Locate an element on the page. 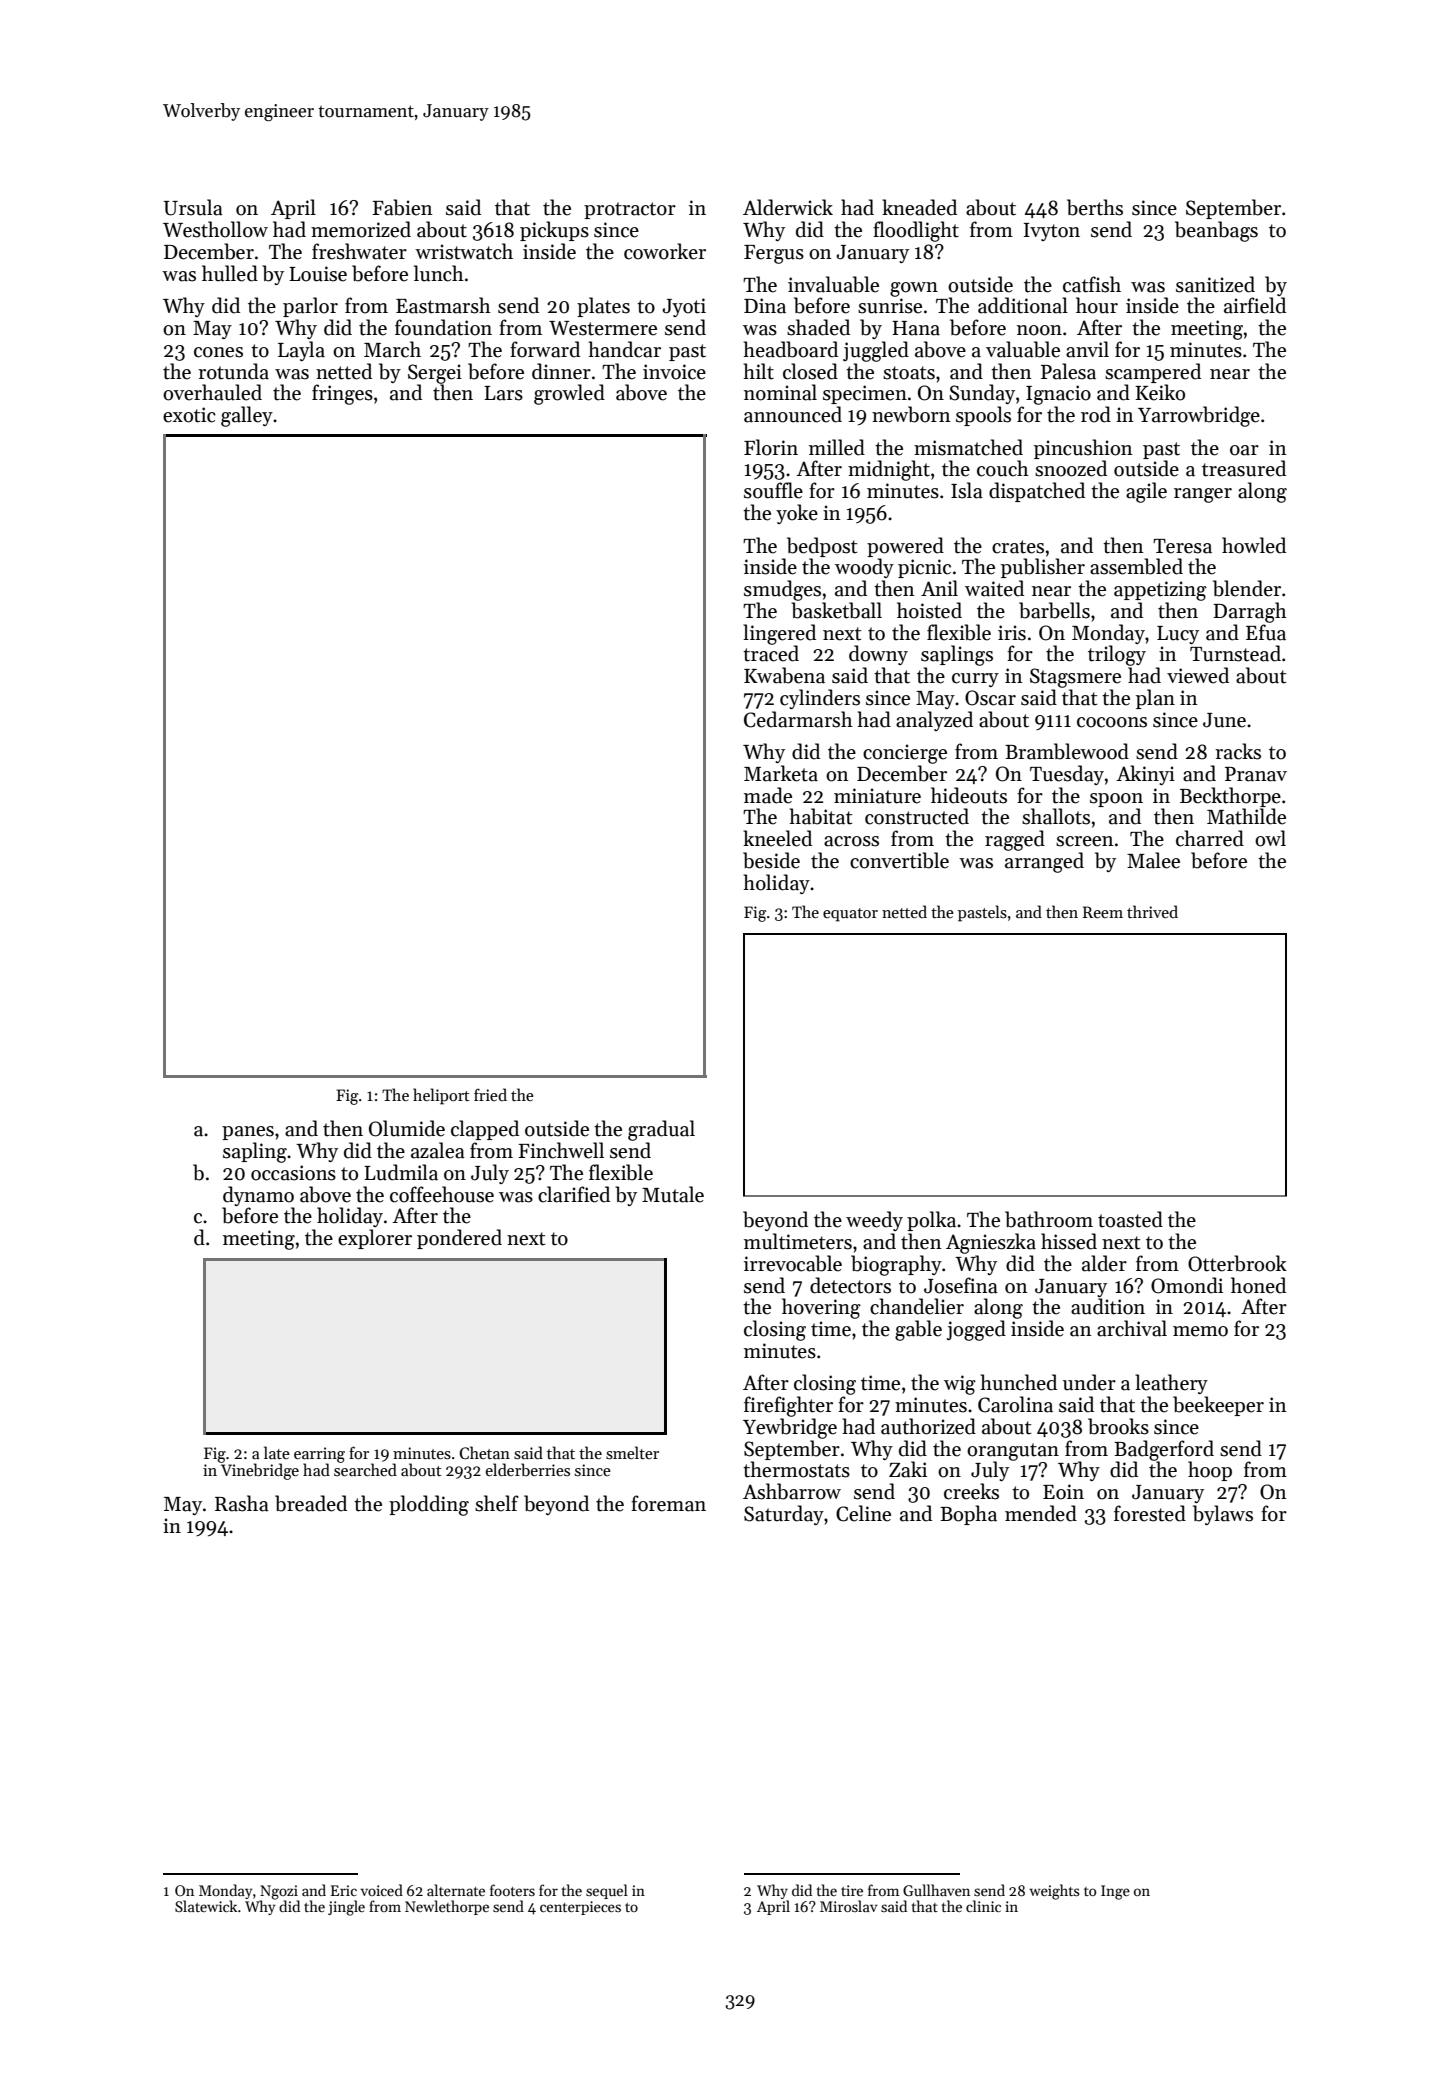 This page has width=1450, height=2100. protractor is located at coordinates (630, 210).
